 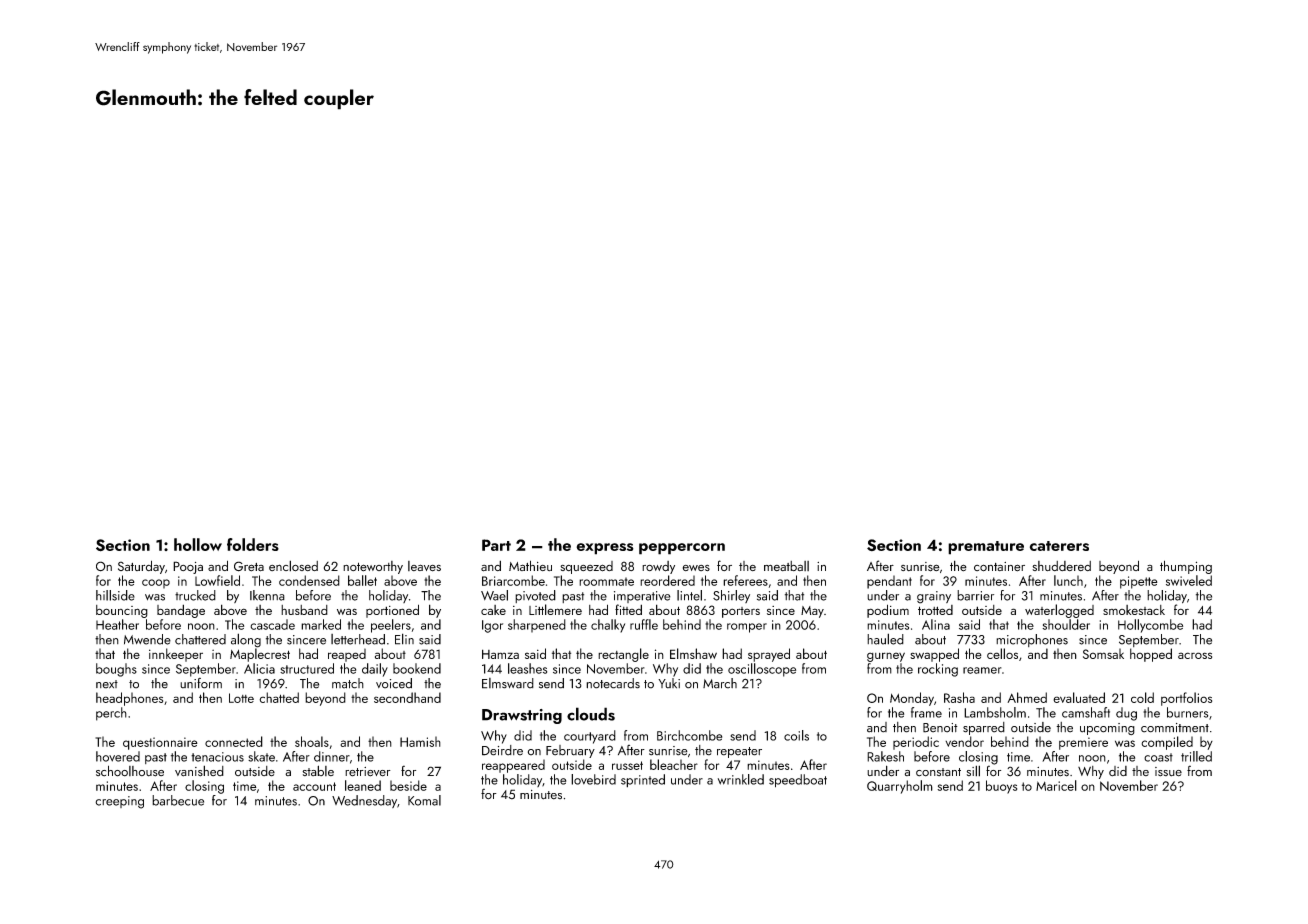 I want to click on smokestack, so click(x=1134, y=610).
